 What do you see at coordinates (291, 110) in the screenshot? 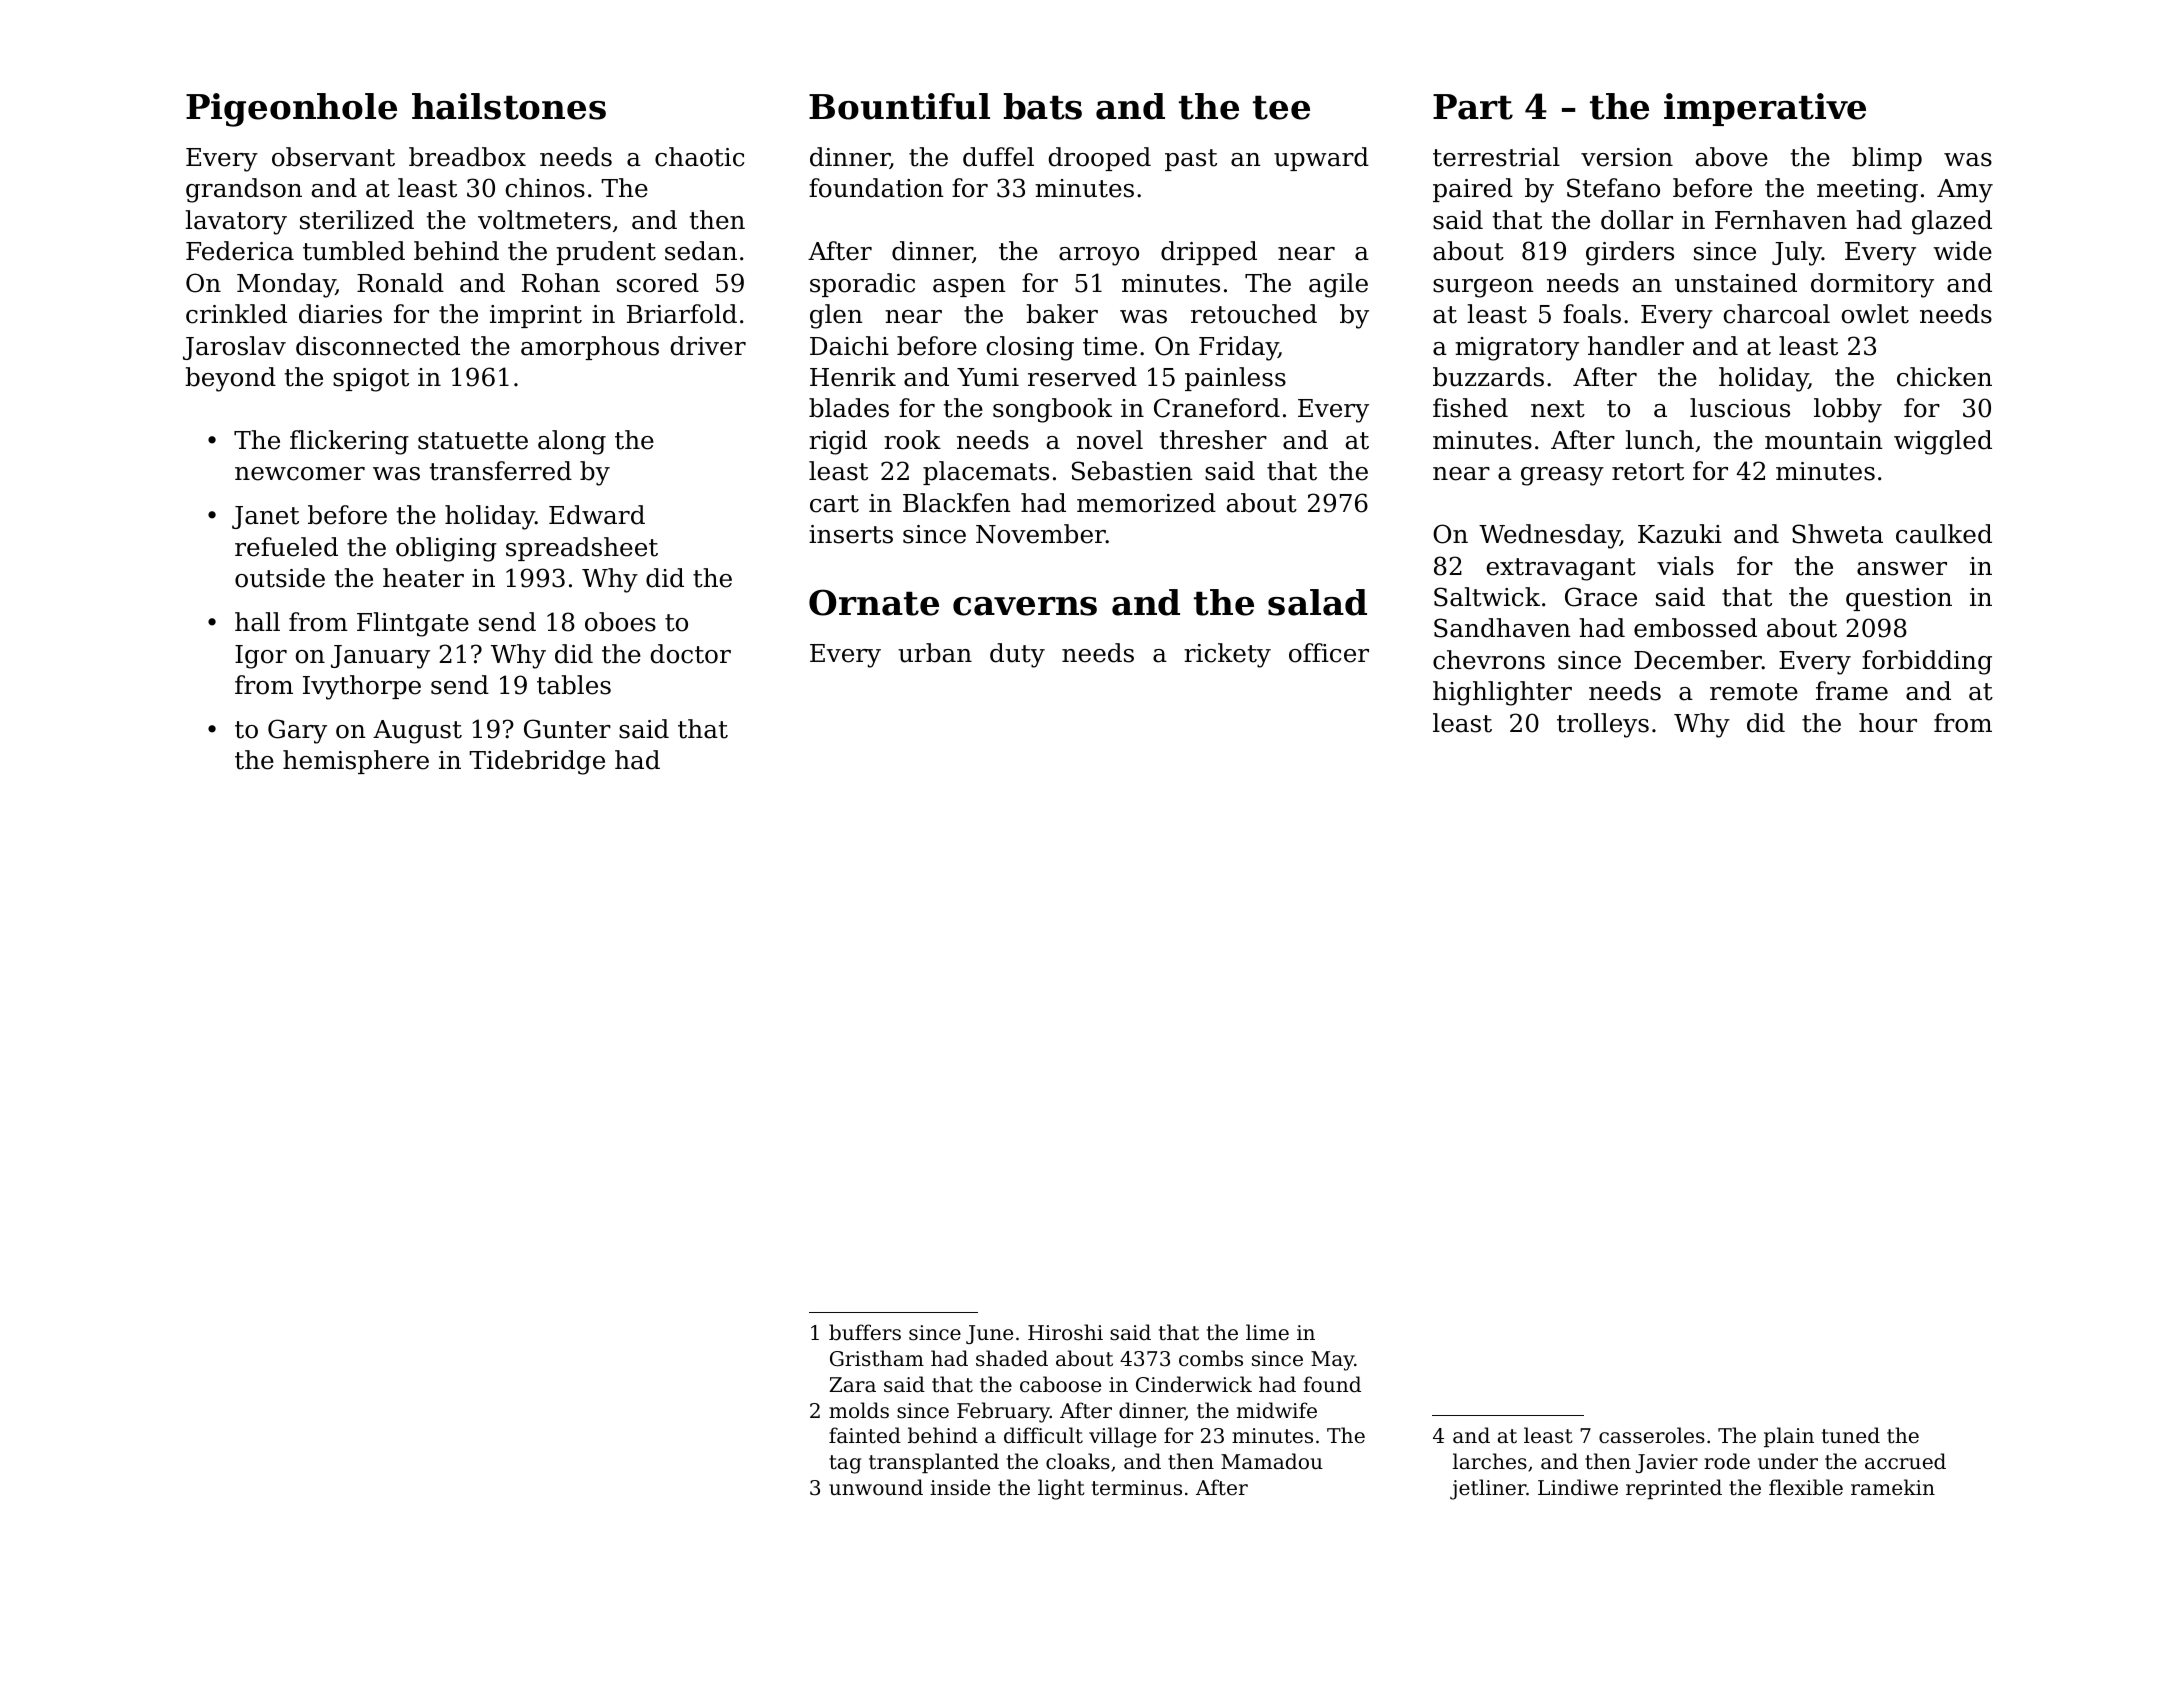
I see `Pigeonhole` at bounding box center [291, 110].
